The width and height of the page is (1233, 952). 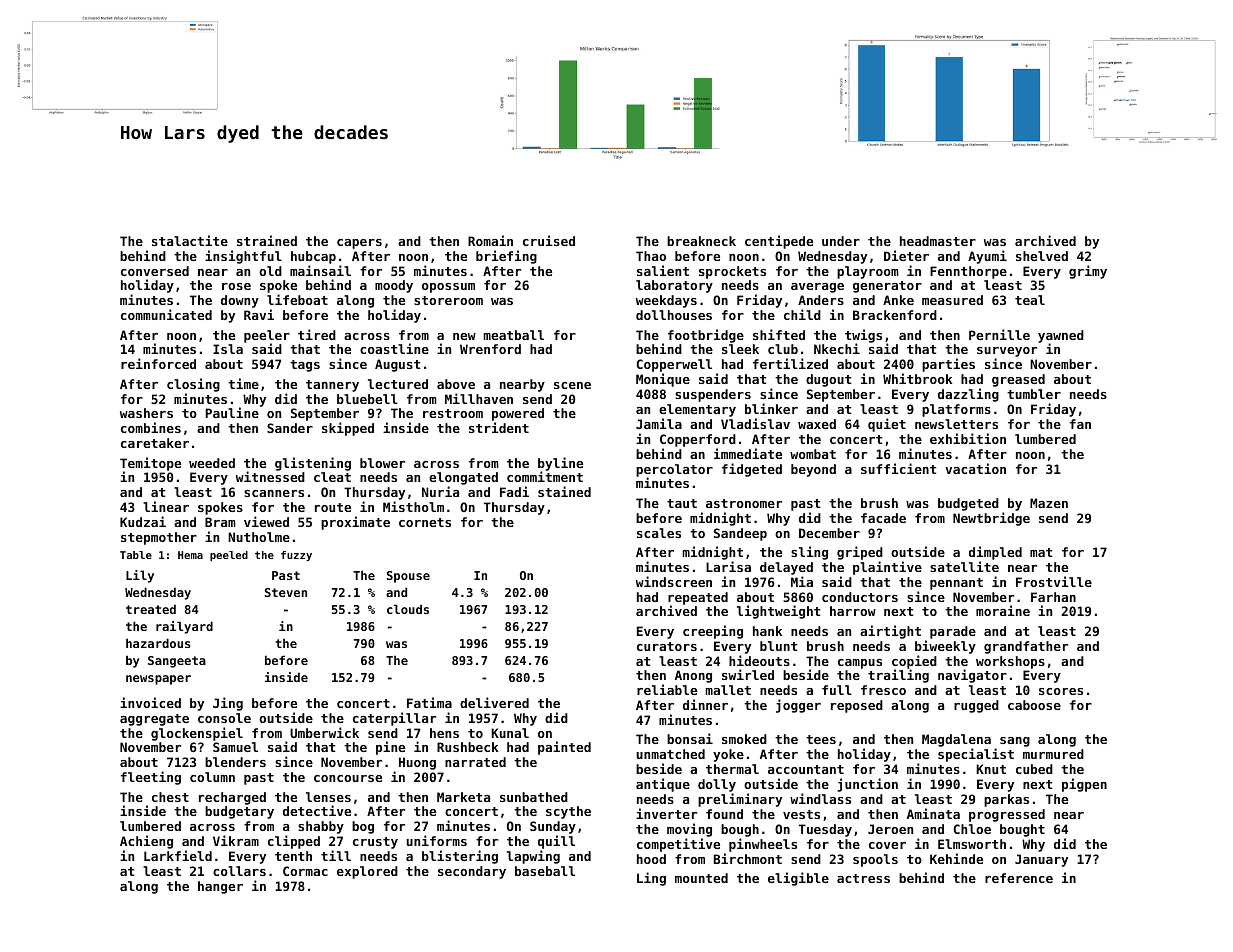 I want to click on Larkfield, so click(x=178, y=855).
